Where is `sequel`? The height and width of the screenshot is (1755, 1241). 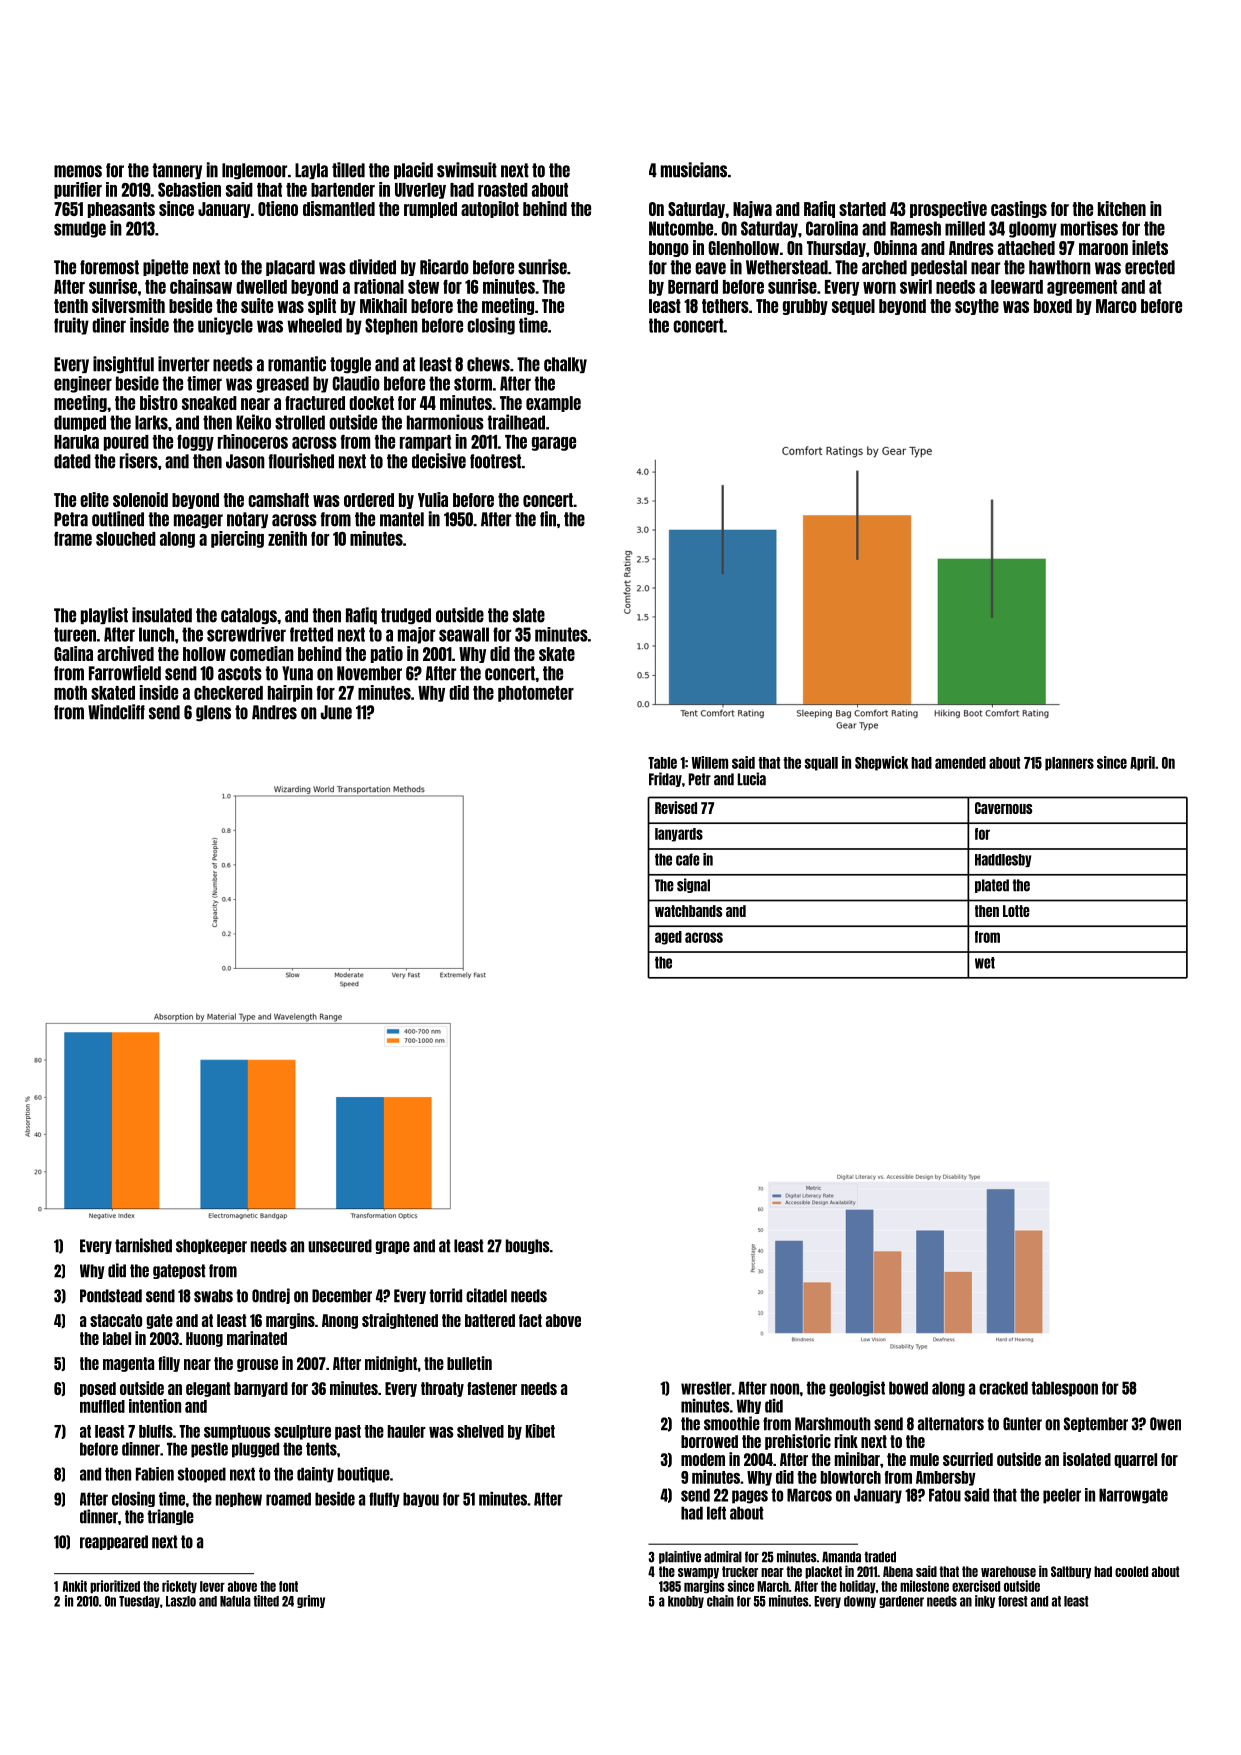 sequel is located at coordinates (853, 307).
